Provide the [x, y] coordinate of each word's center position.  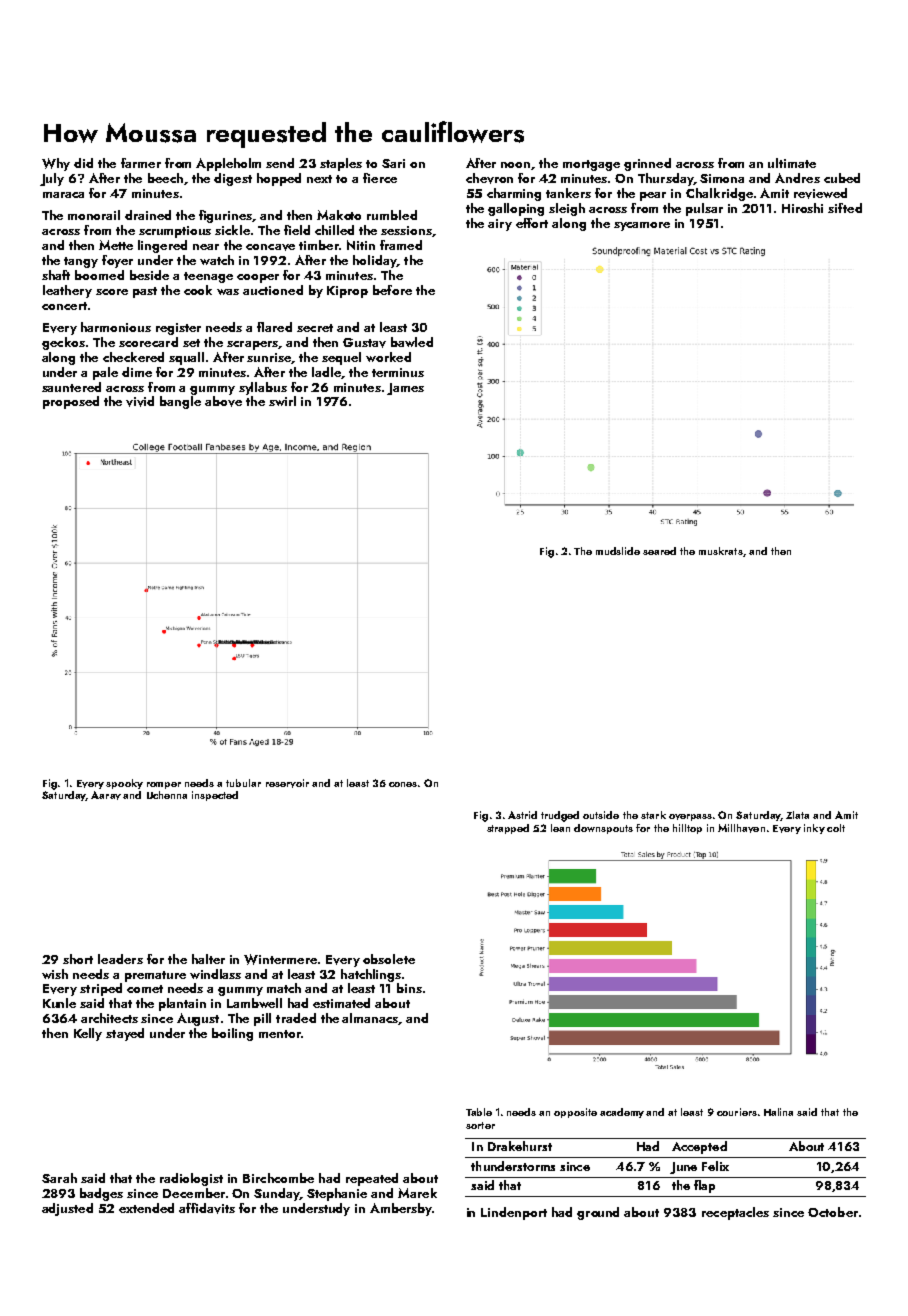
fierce [380, 178]
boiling [232, 1034]
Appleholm [228, 164]
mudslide [618, 551]
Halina [778, 1112]
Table [479, 1112]
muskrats [721, 551]
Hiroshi [802, 208]
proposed [71, 402]
